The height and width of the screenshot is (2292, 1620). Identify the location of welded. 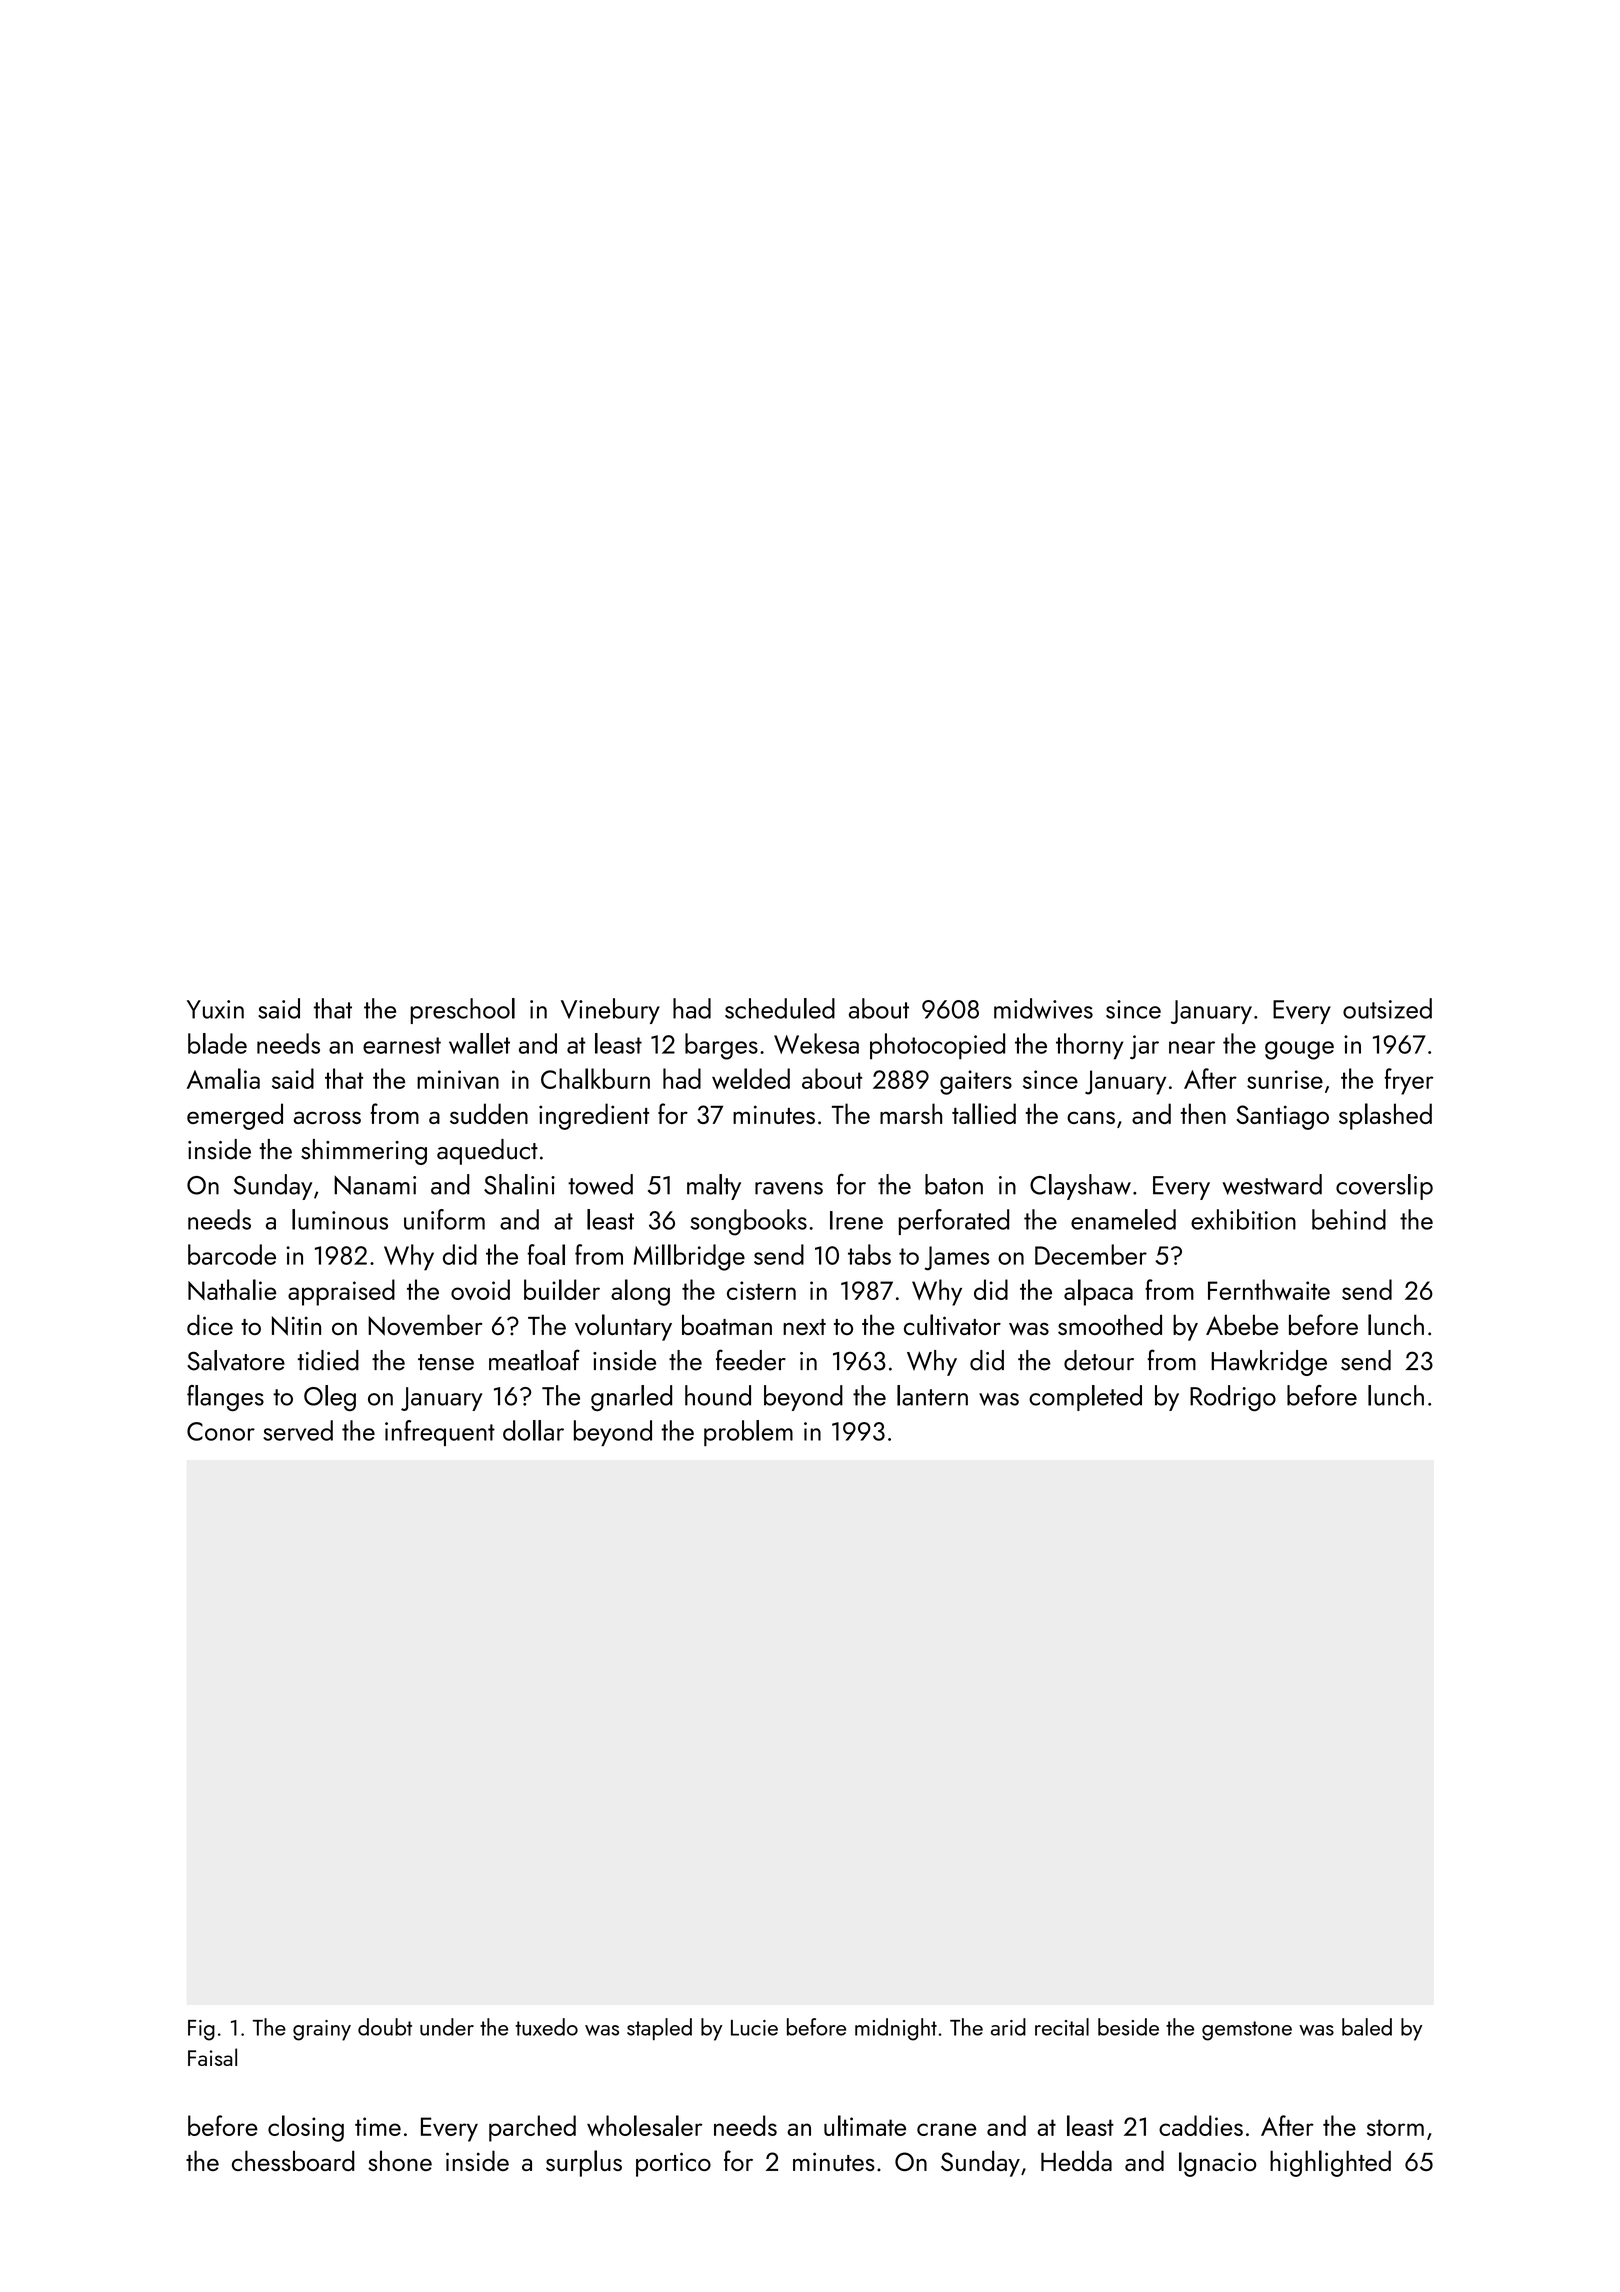
(751, 1078).
